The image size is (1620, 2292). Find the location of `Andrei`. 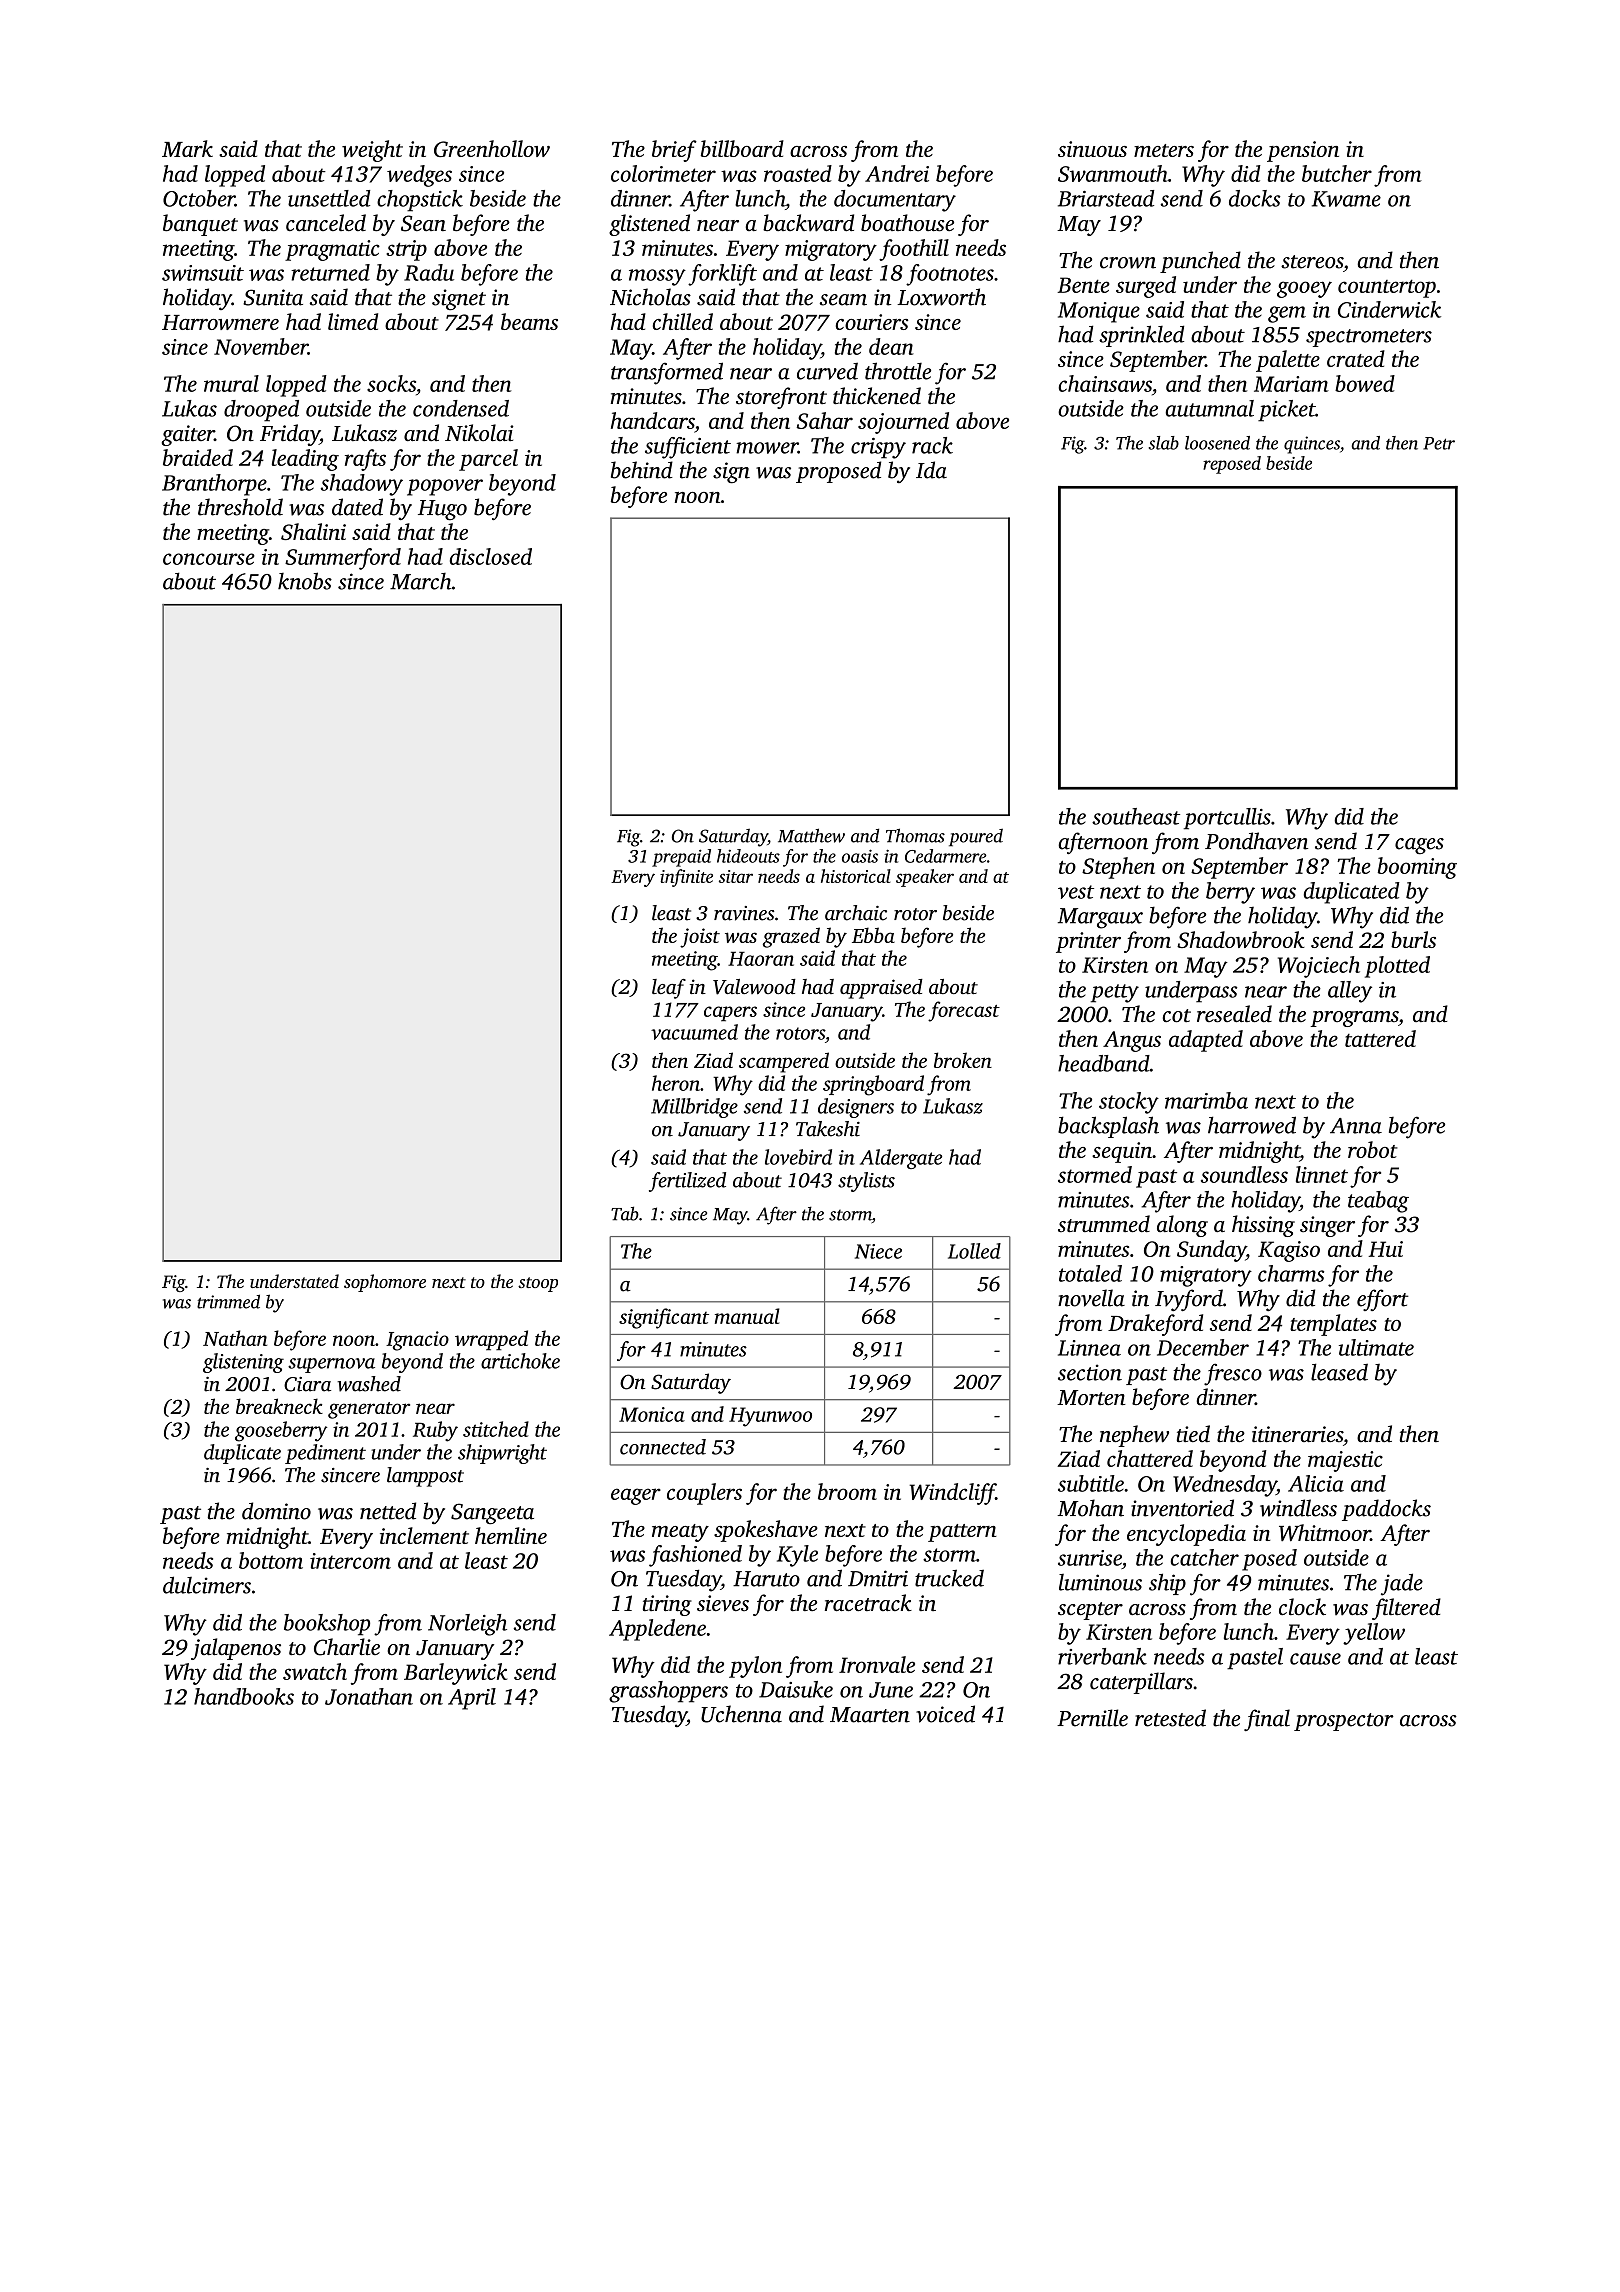

Andrei is located at coordinates (897, 173).
